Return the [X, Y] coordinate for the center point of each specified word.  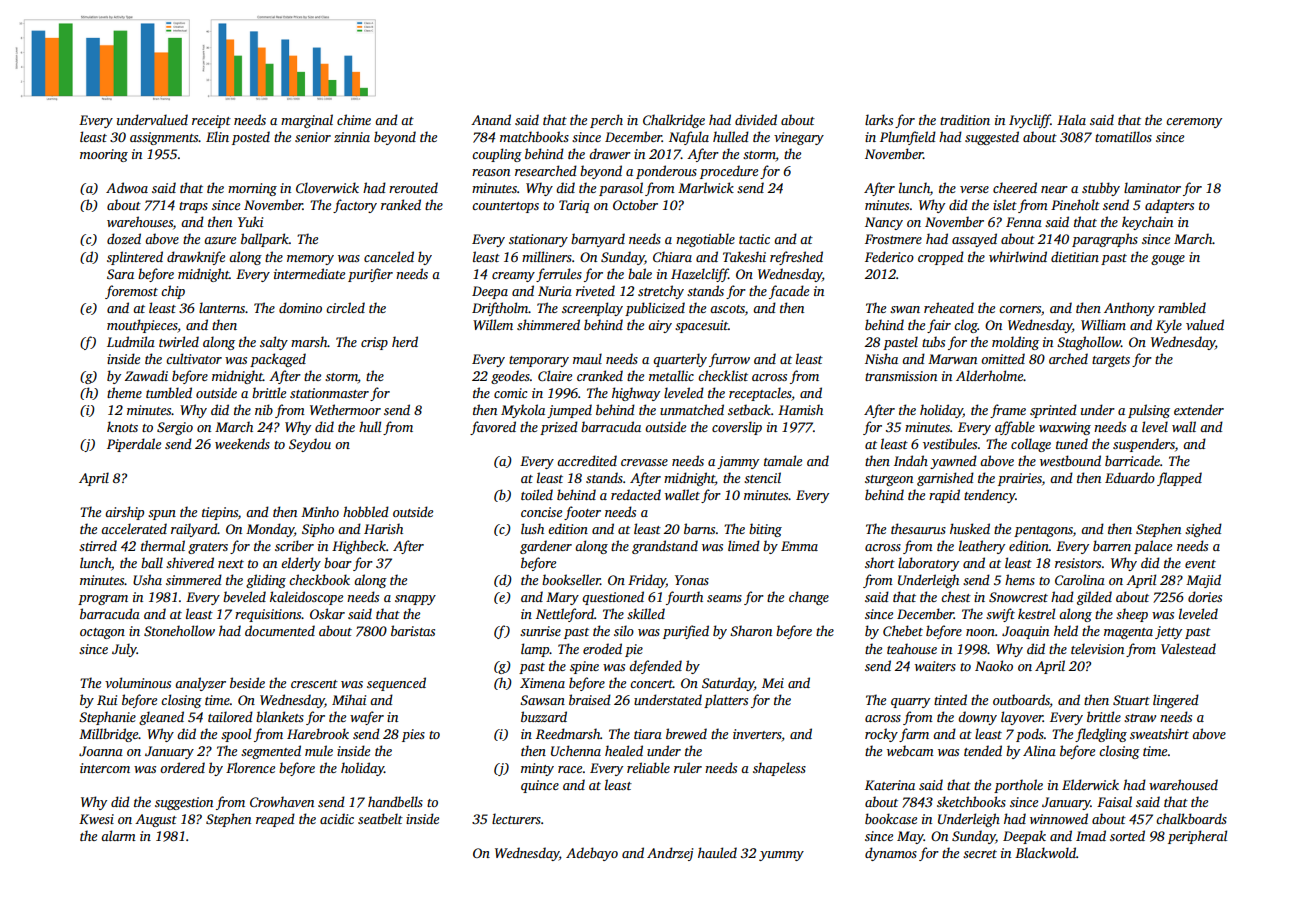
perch [606, 121]
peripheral [1197, 837]
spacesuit [701, 326]
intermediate [309, 273]
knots [122, 426]
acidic [337, 818]
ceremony [1194, 123]
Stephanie [107, 718]
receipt [211, 121]
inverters [757, 734]
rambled [1182, 307]
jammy [738, 462]
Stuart [1131, 700]
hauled [717, 852]
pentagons [1043, 531]
